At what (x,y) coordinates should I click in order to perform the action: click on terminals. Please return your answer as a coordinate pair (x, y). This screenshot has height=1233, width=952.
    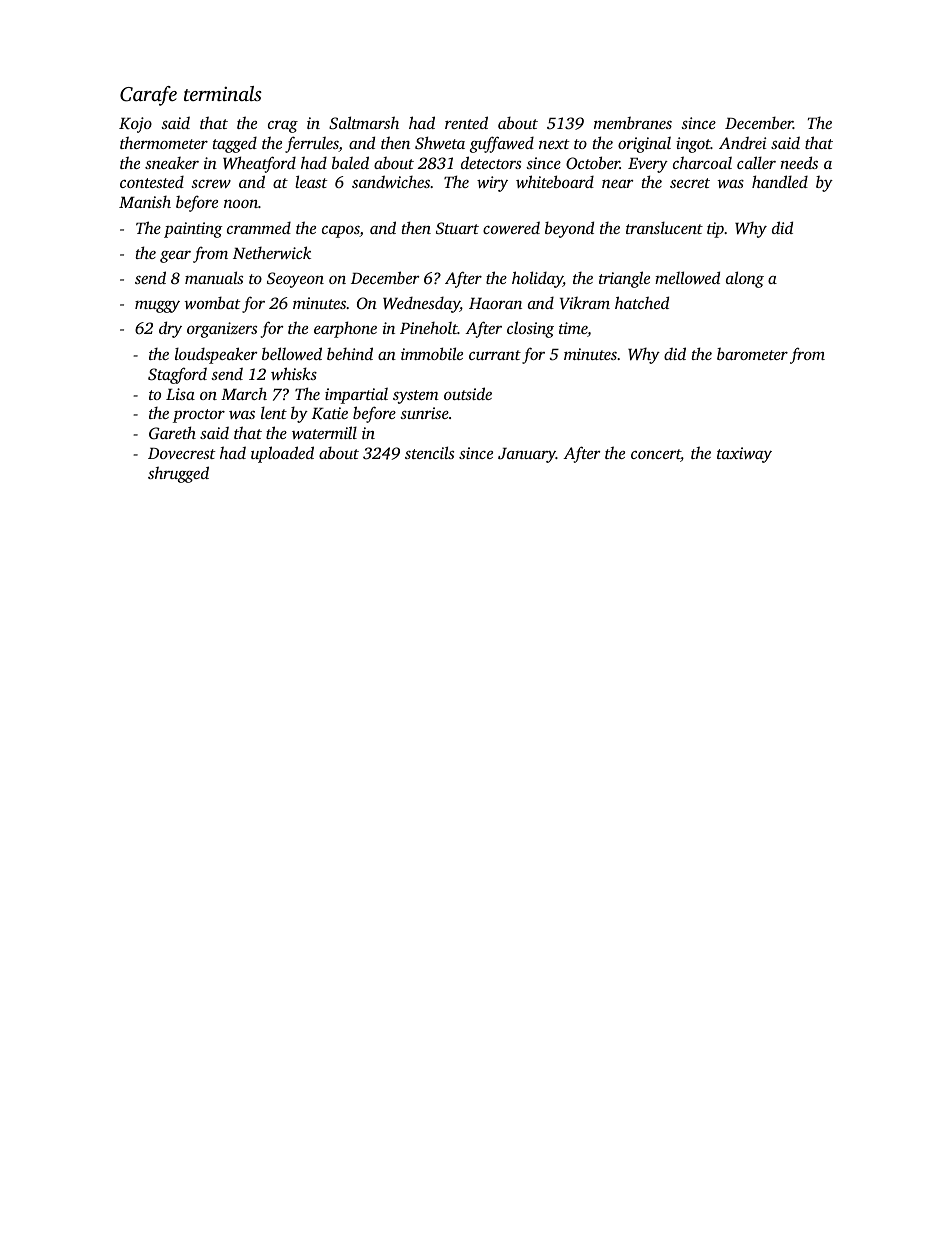
    Looking at the image, I should click on (223, 93).
